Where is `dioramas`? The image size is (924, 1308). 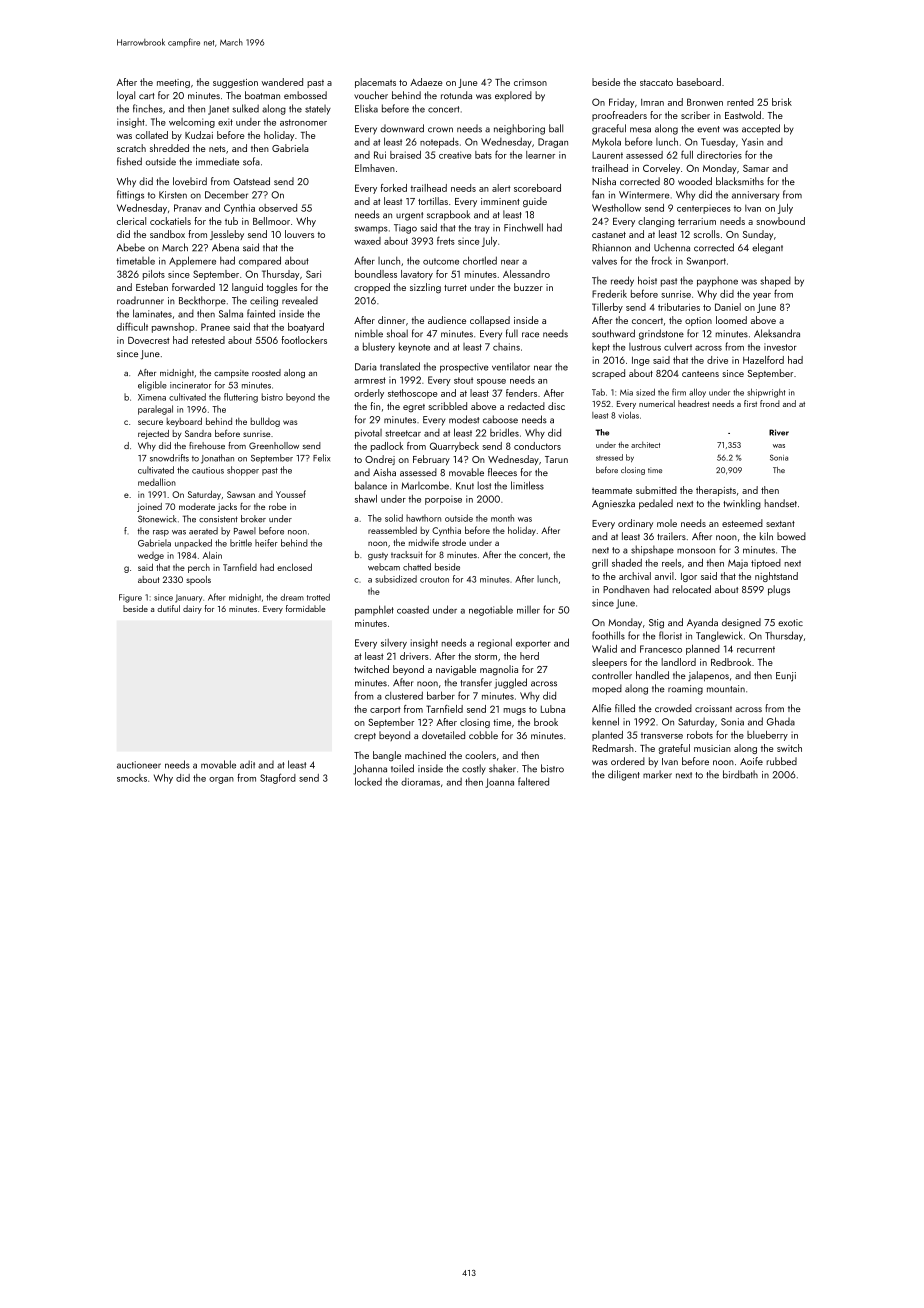 dioramas is located at coordinates (420, 782).
